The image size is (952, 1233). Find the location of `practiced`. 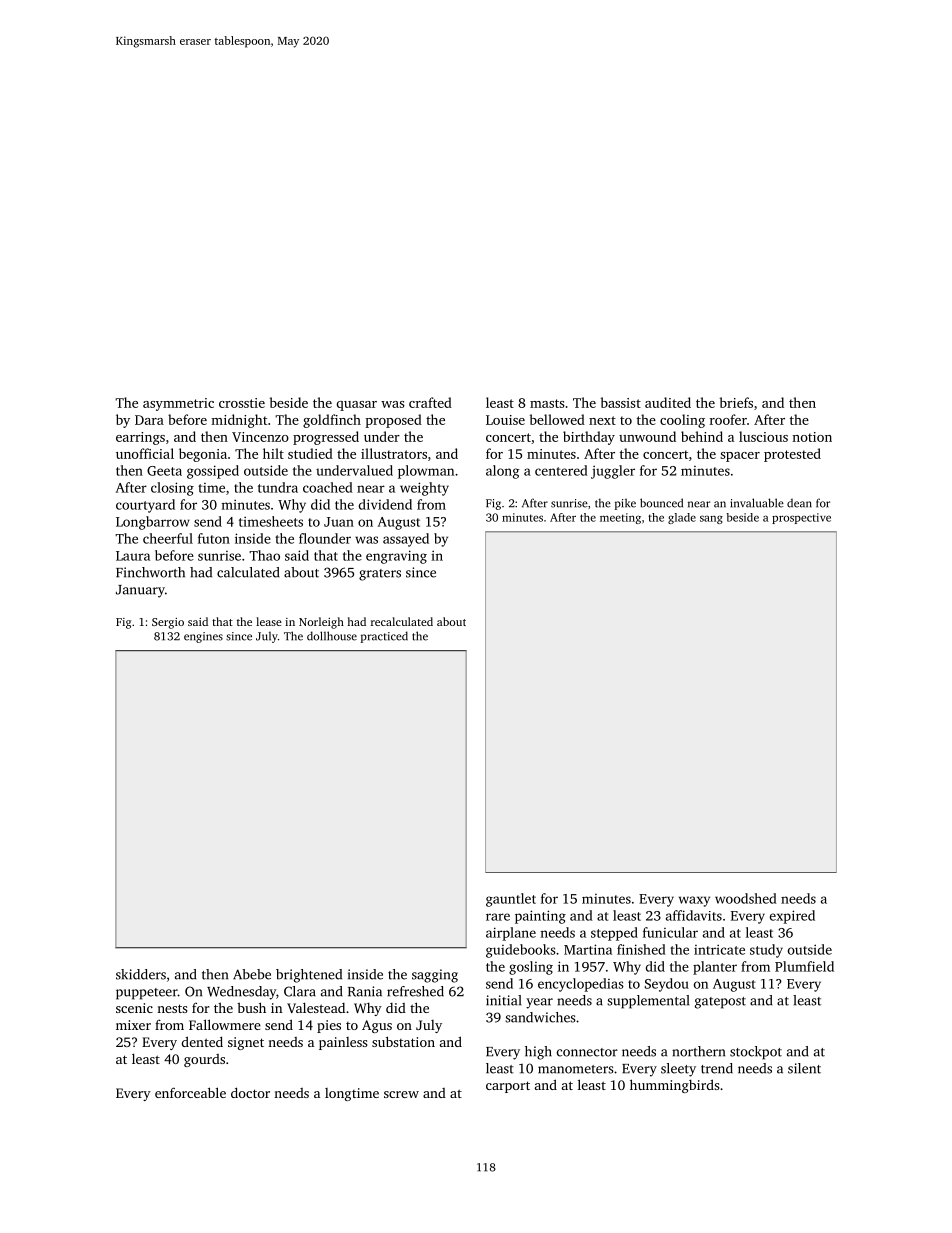

practiced is located at coordinates (384, 637).
